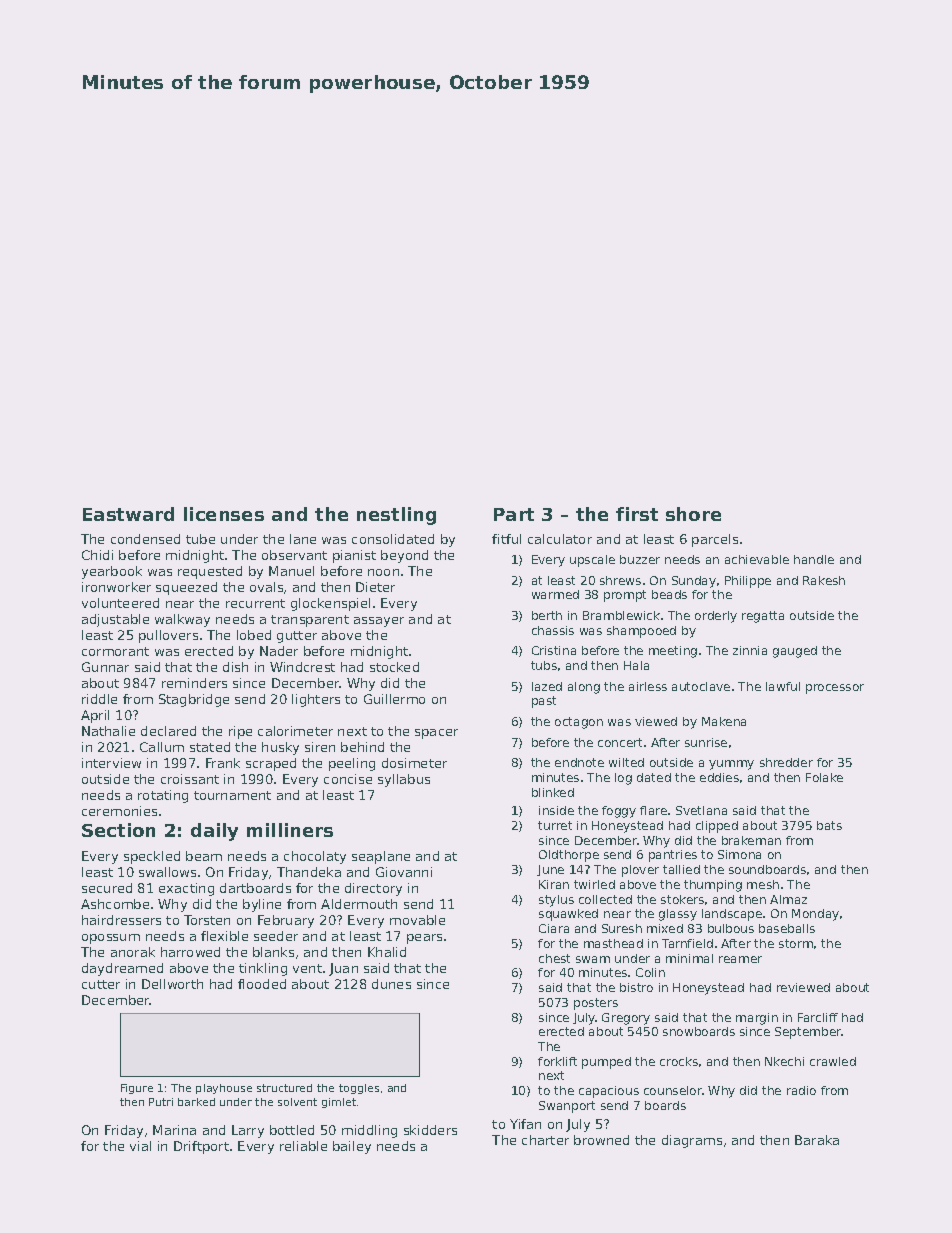 This screenshot has width=952, height=1233. Describe the element at coordinates (545, 1140) in the screenshot. I see `charter` at that location.
